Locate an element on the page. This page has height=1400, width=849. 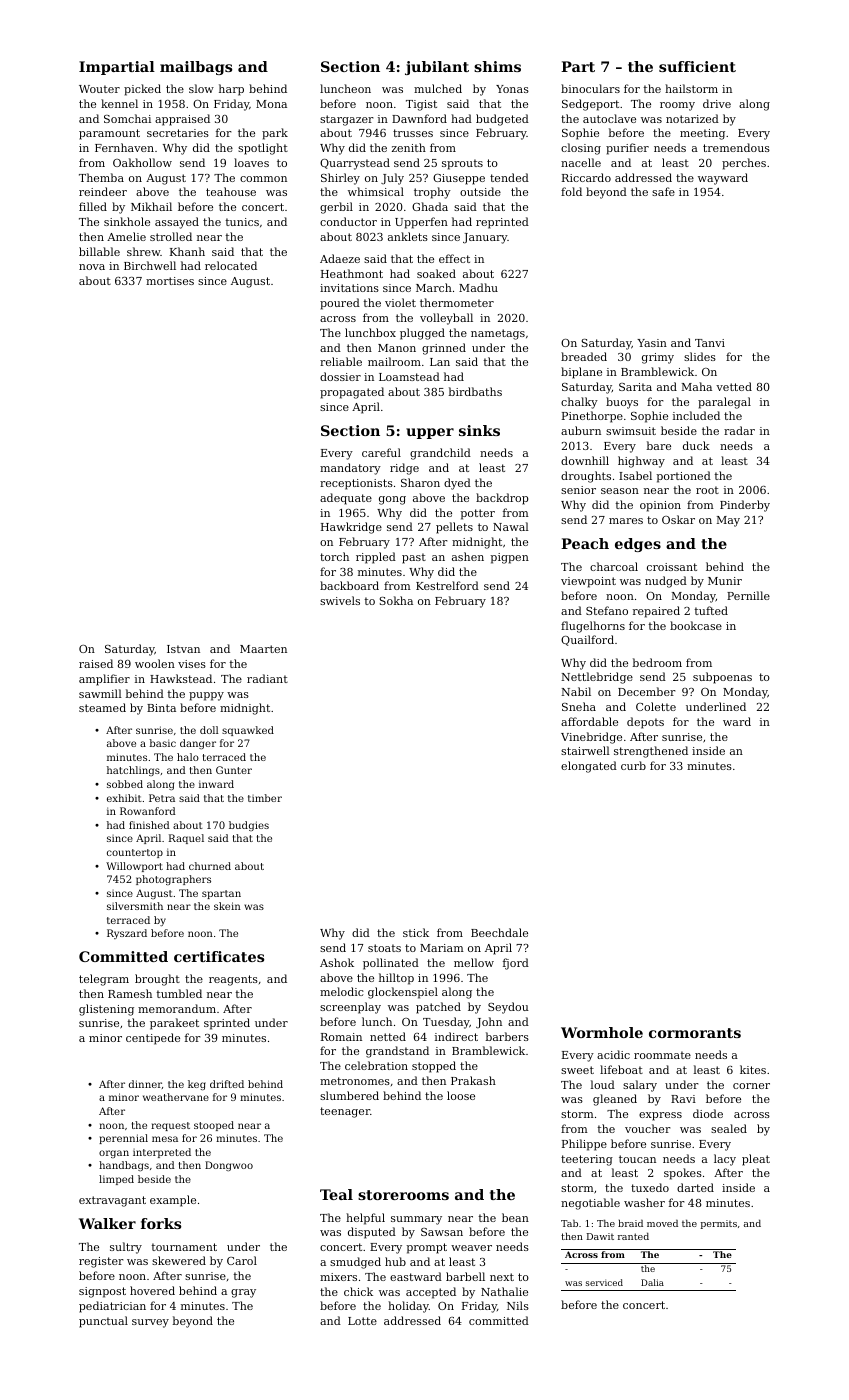
curb is located at coordinates (633, 765).
